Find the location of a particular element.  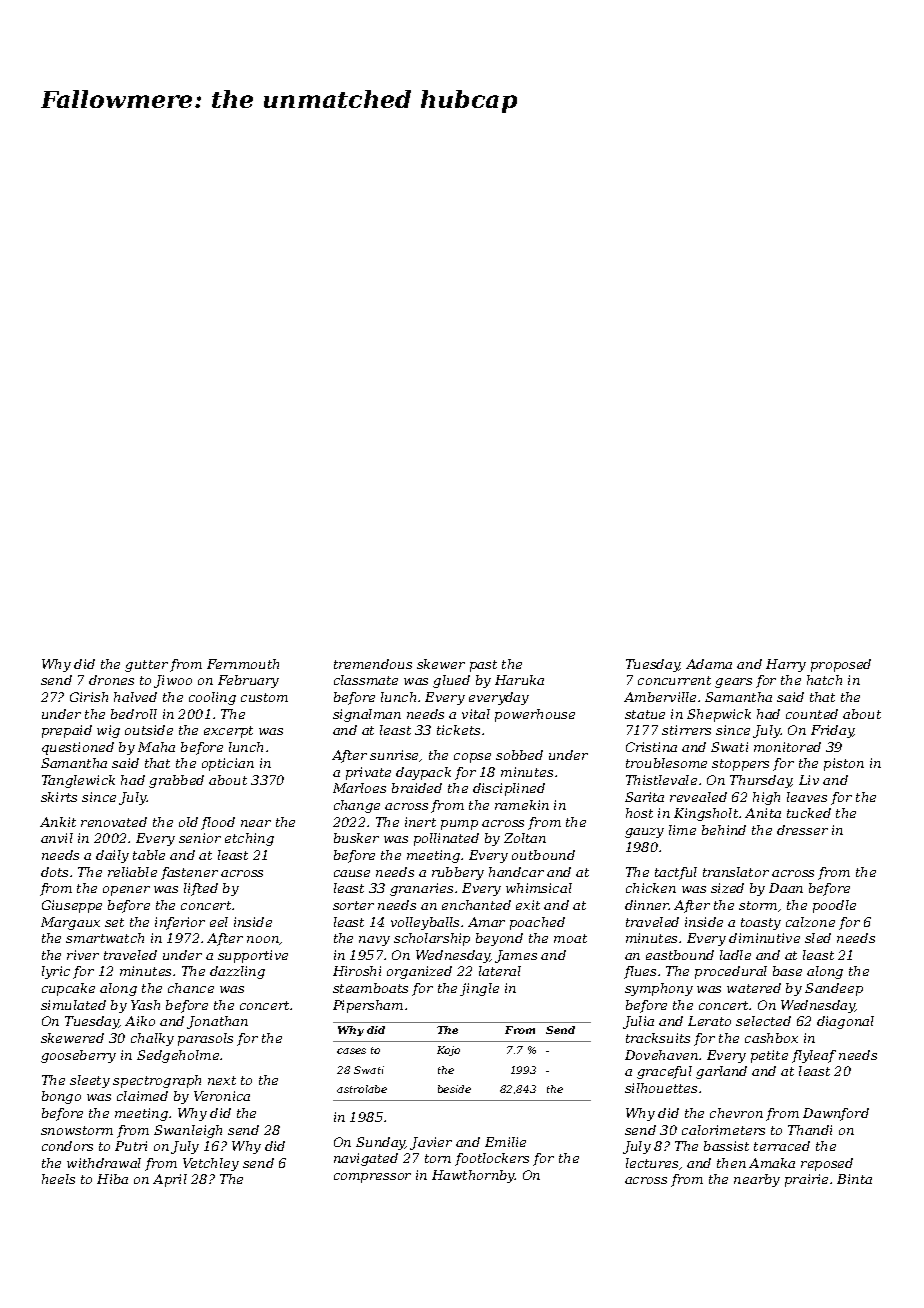

sunrise is located at coordinates (395, 756).
